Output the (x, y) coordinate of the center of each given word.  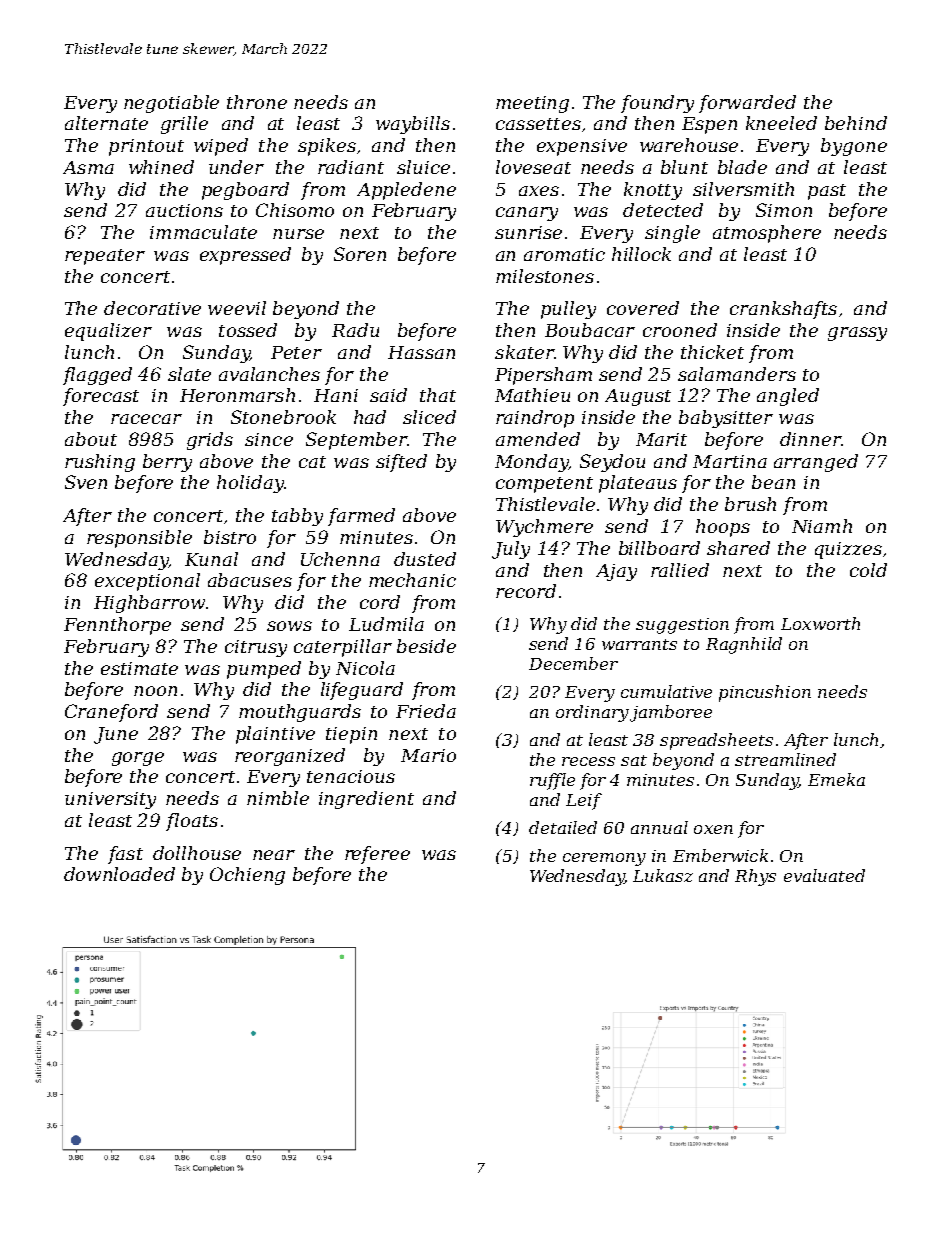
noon (155, 691)
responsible (139, 539)
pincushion (765, 693)
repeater (105, 257)
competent (544, 485)
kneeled (781, 123)
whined (161, 167)
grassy (857, 334)
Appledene (406, 191)
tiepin (351, 735)
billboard (659, 548)
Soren (360, 254)
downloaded (119, 874)
